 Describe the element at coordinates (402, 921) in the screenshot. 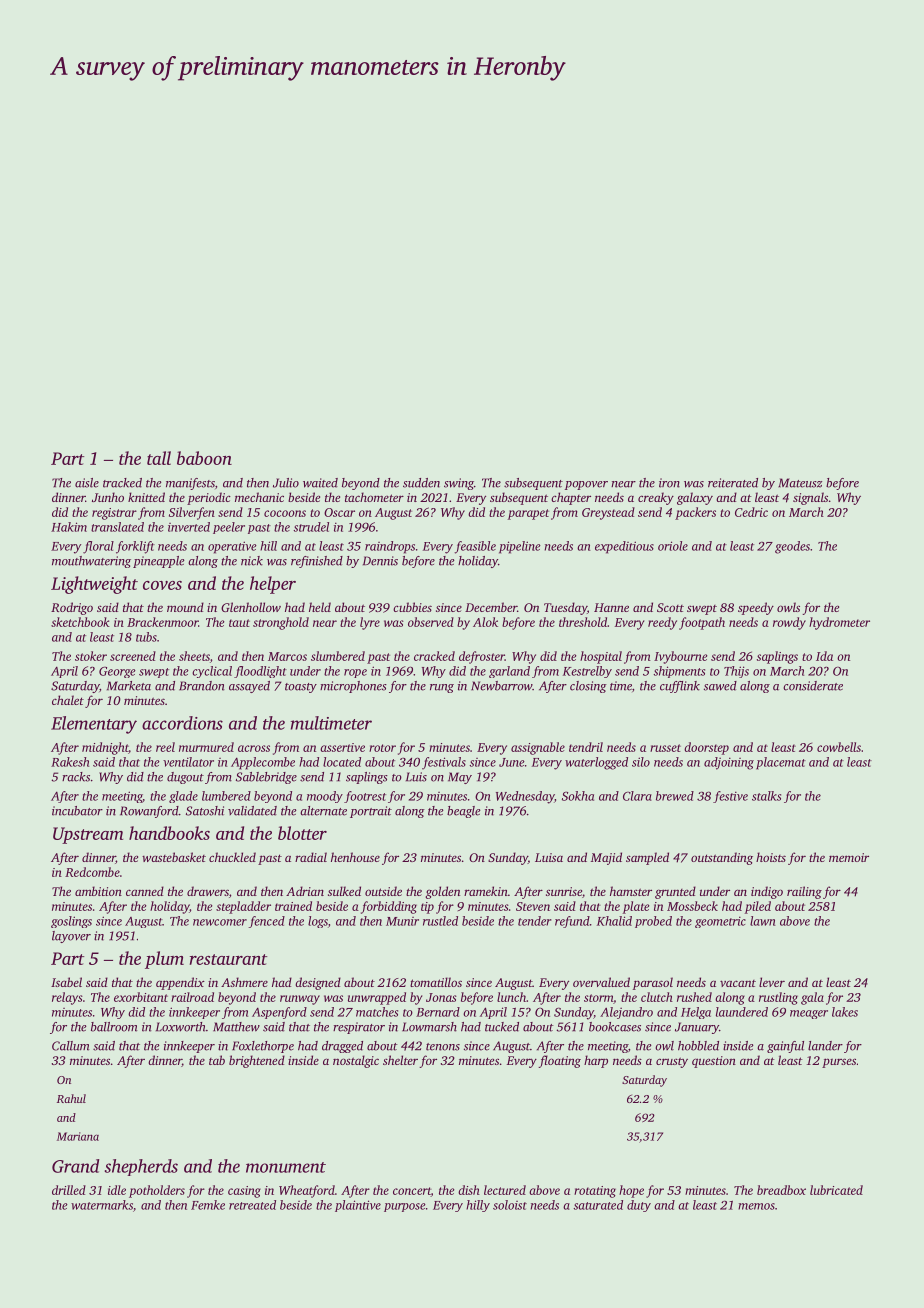

I see `Munir` at that location.
